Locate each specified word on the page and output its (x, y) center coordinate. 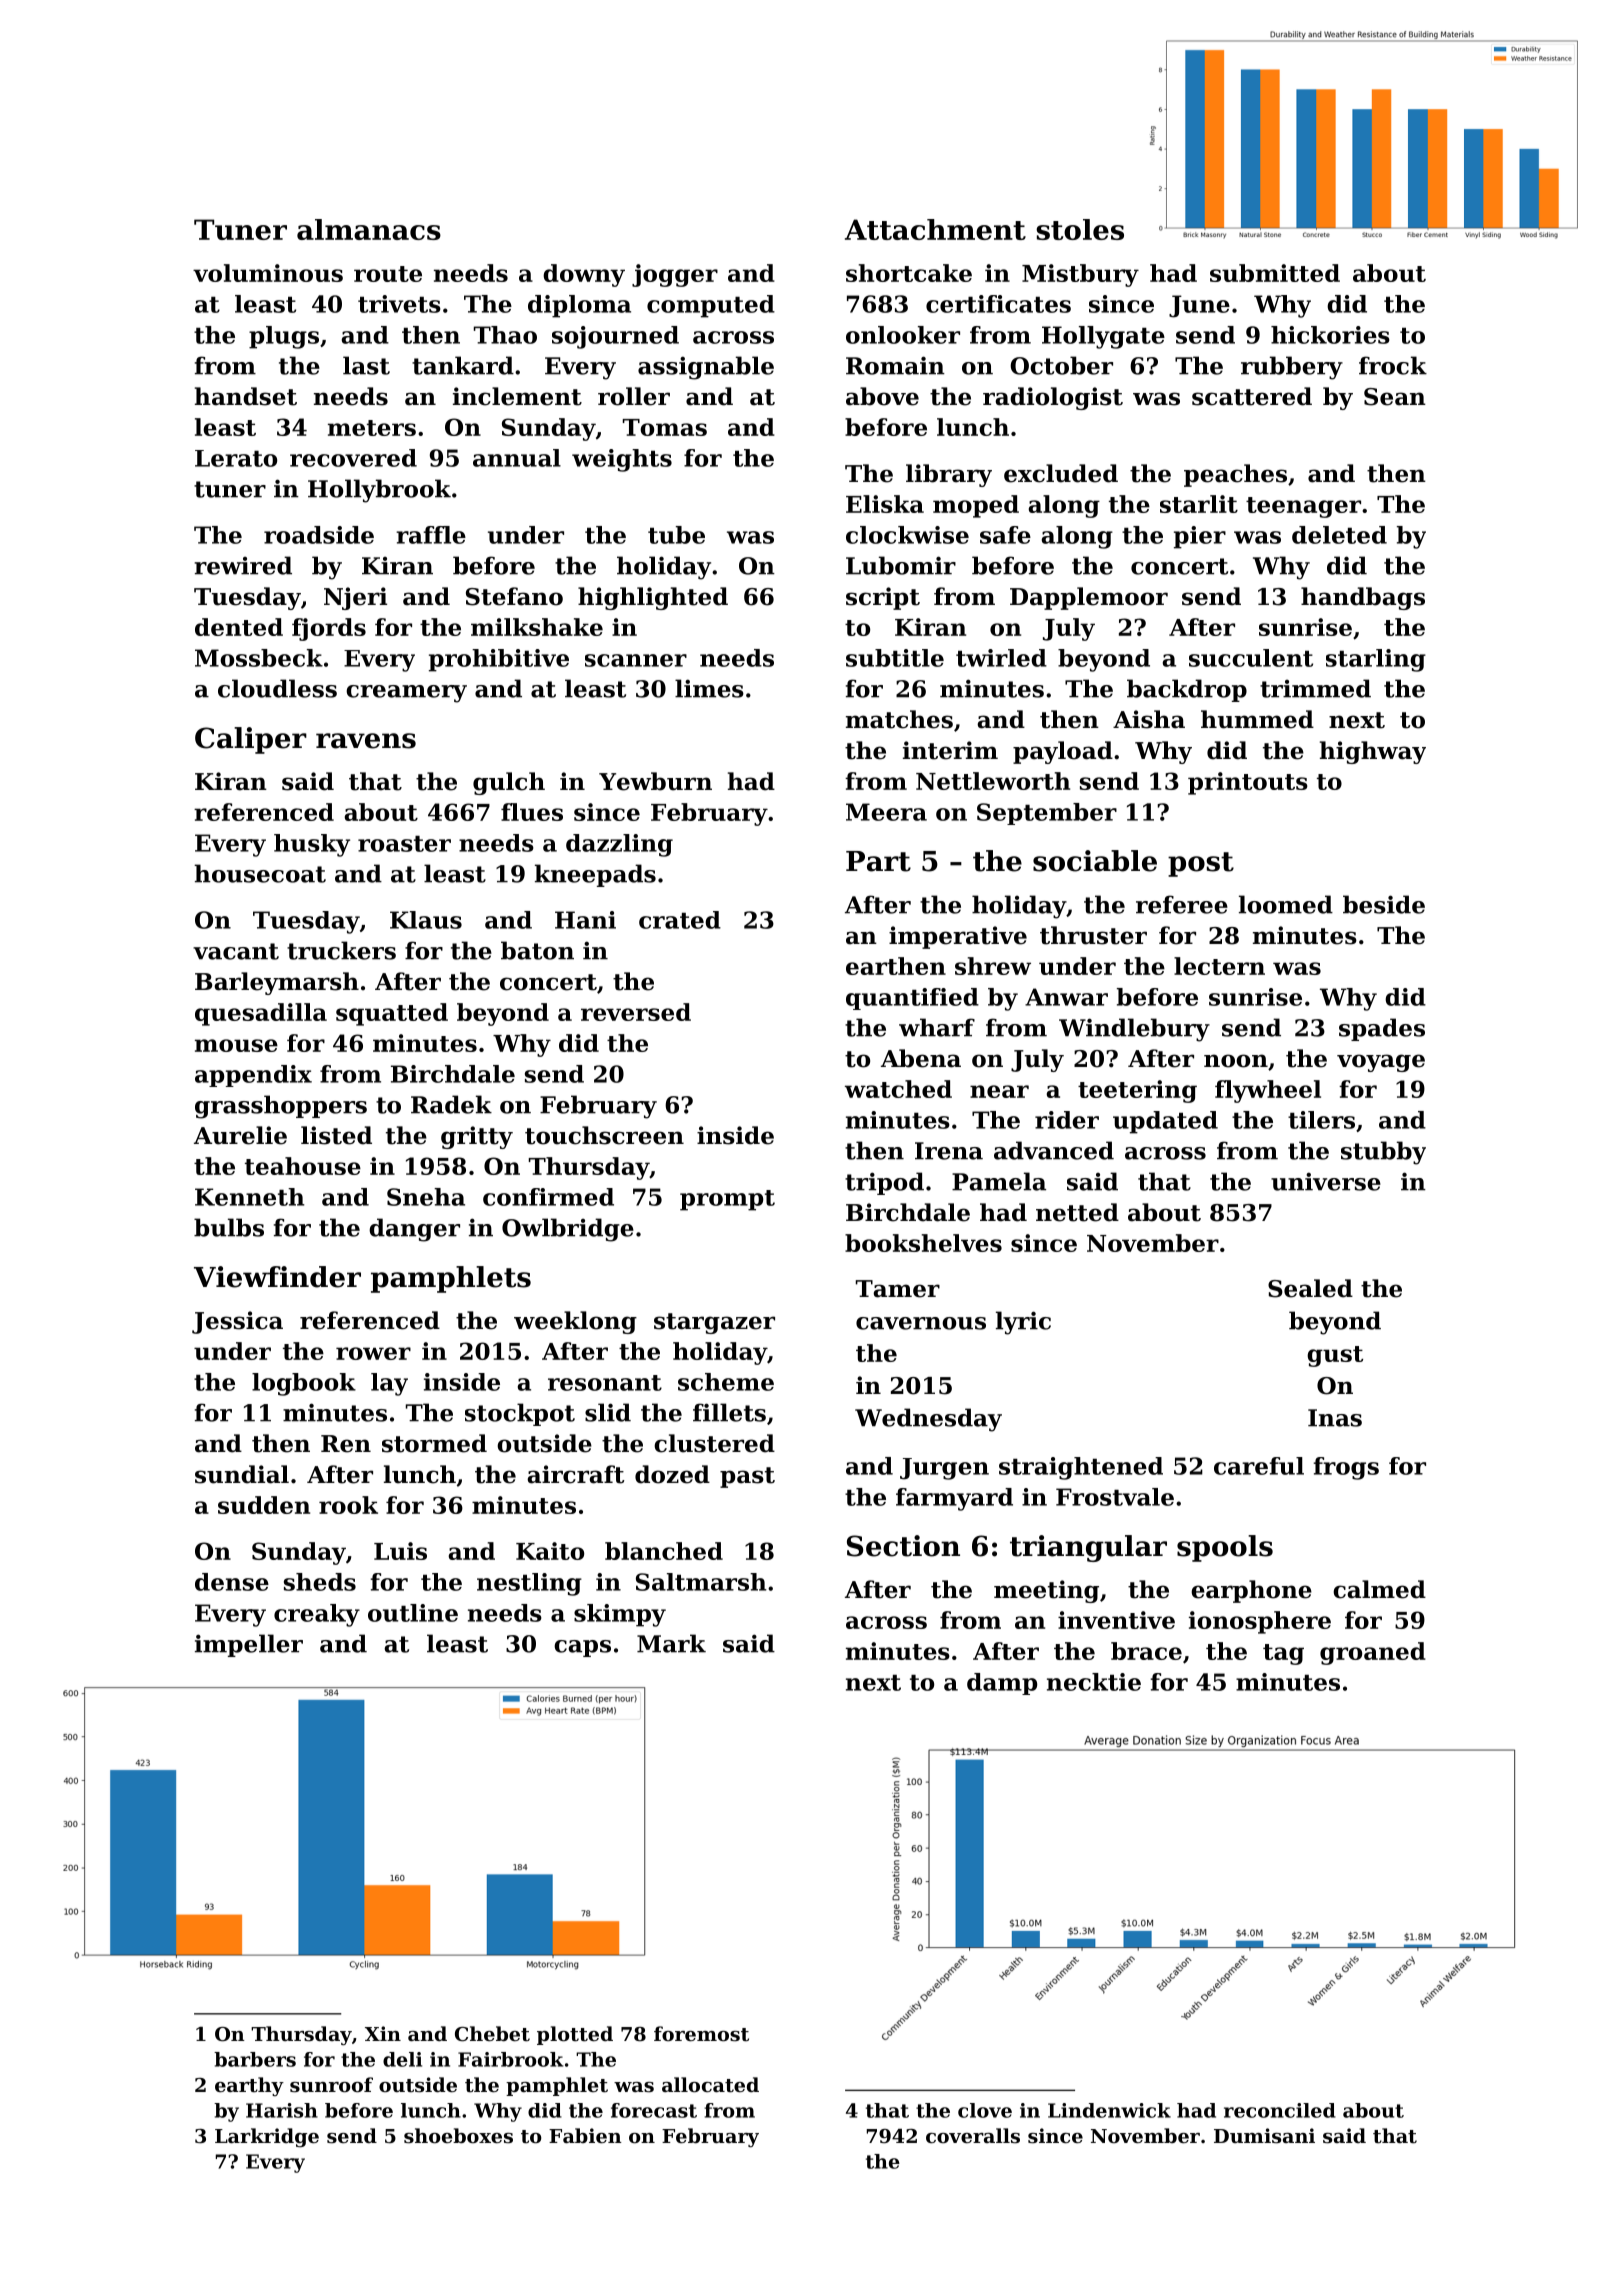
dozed (672, 1474)
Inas (1335, 1418)
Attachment (935, 229)
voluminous (268, 273)
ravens (366, 741)
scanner (636, 660)
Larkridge (267, 2137)
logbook (304, 1384)
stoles (1080, 229)
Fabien (585, 2135)
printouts (1248, 783)
